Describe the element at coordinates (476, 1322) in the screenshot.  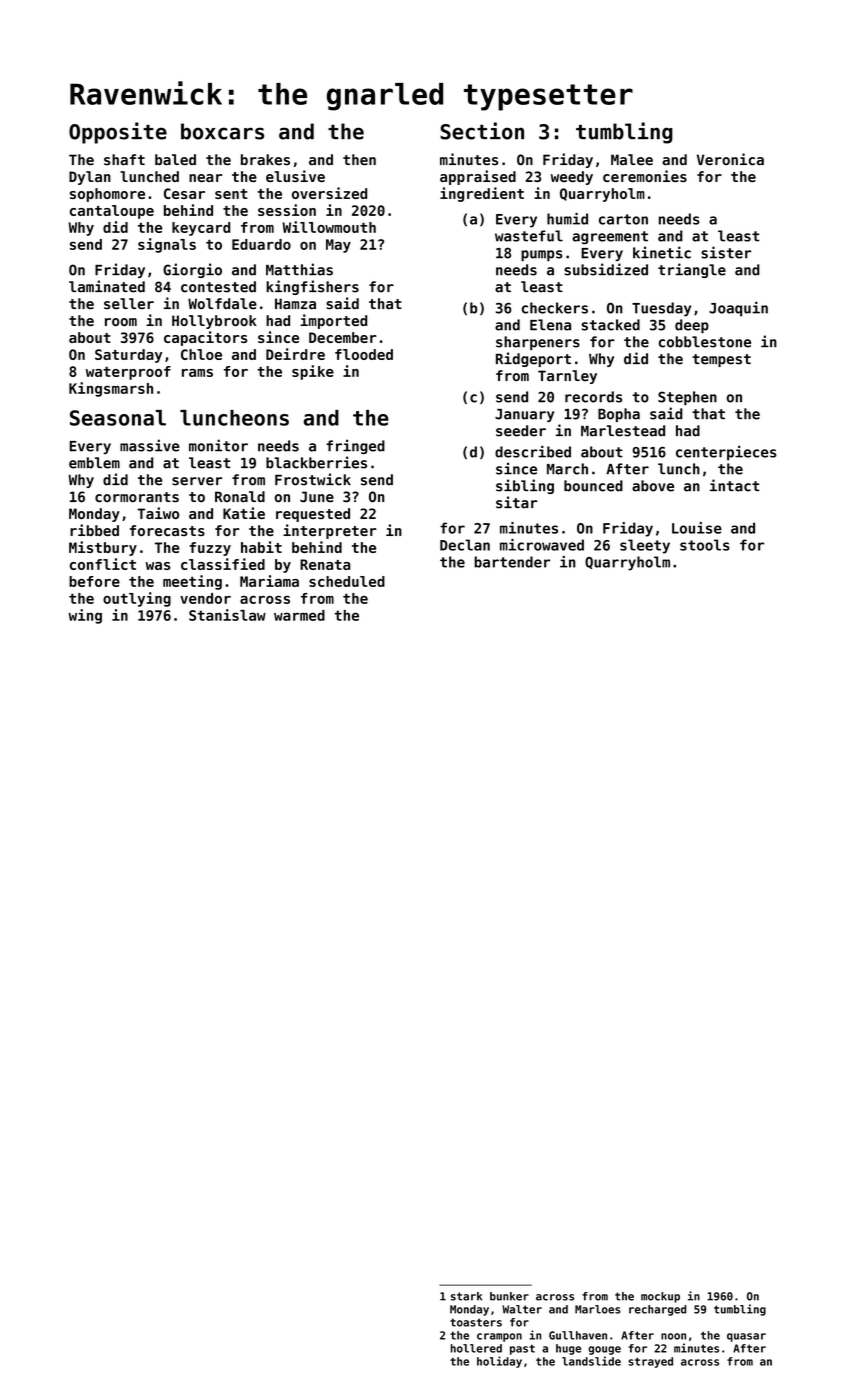
I see `toasters` at that location.
